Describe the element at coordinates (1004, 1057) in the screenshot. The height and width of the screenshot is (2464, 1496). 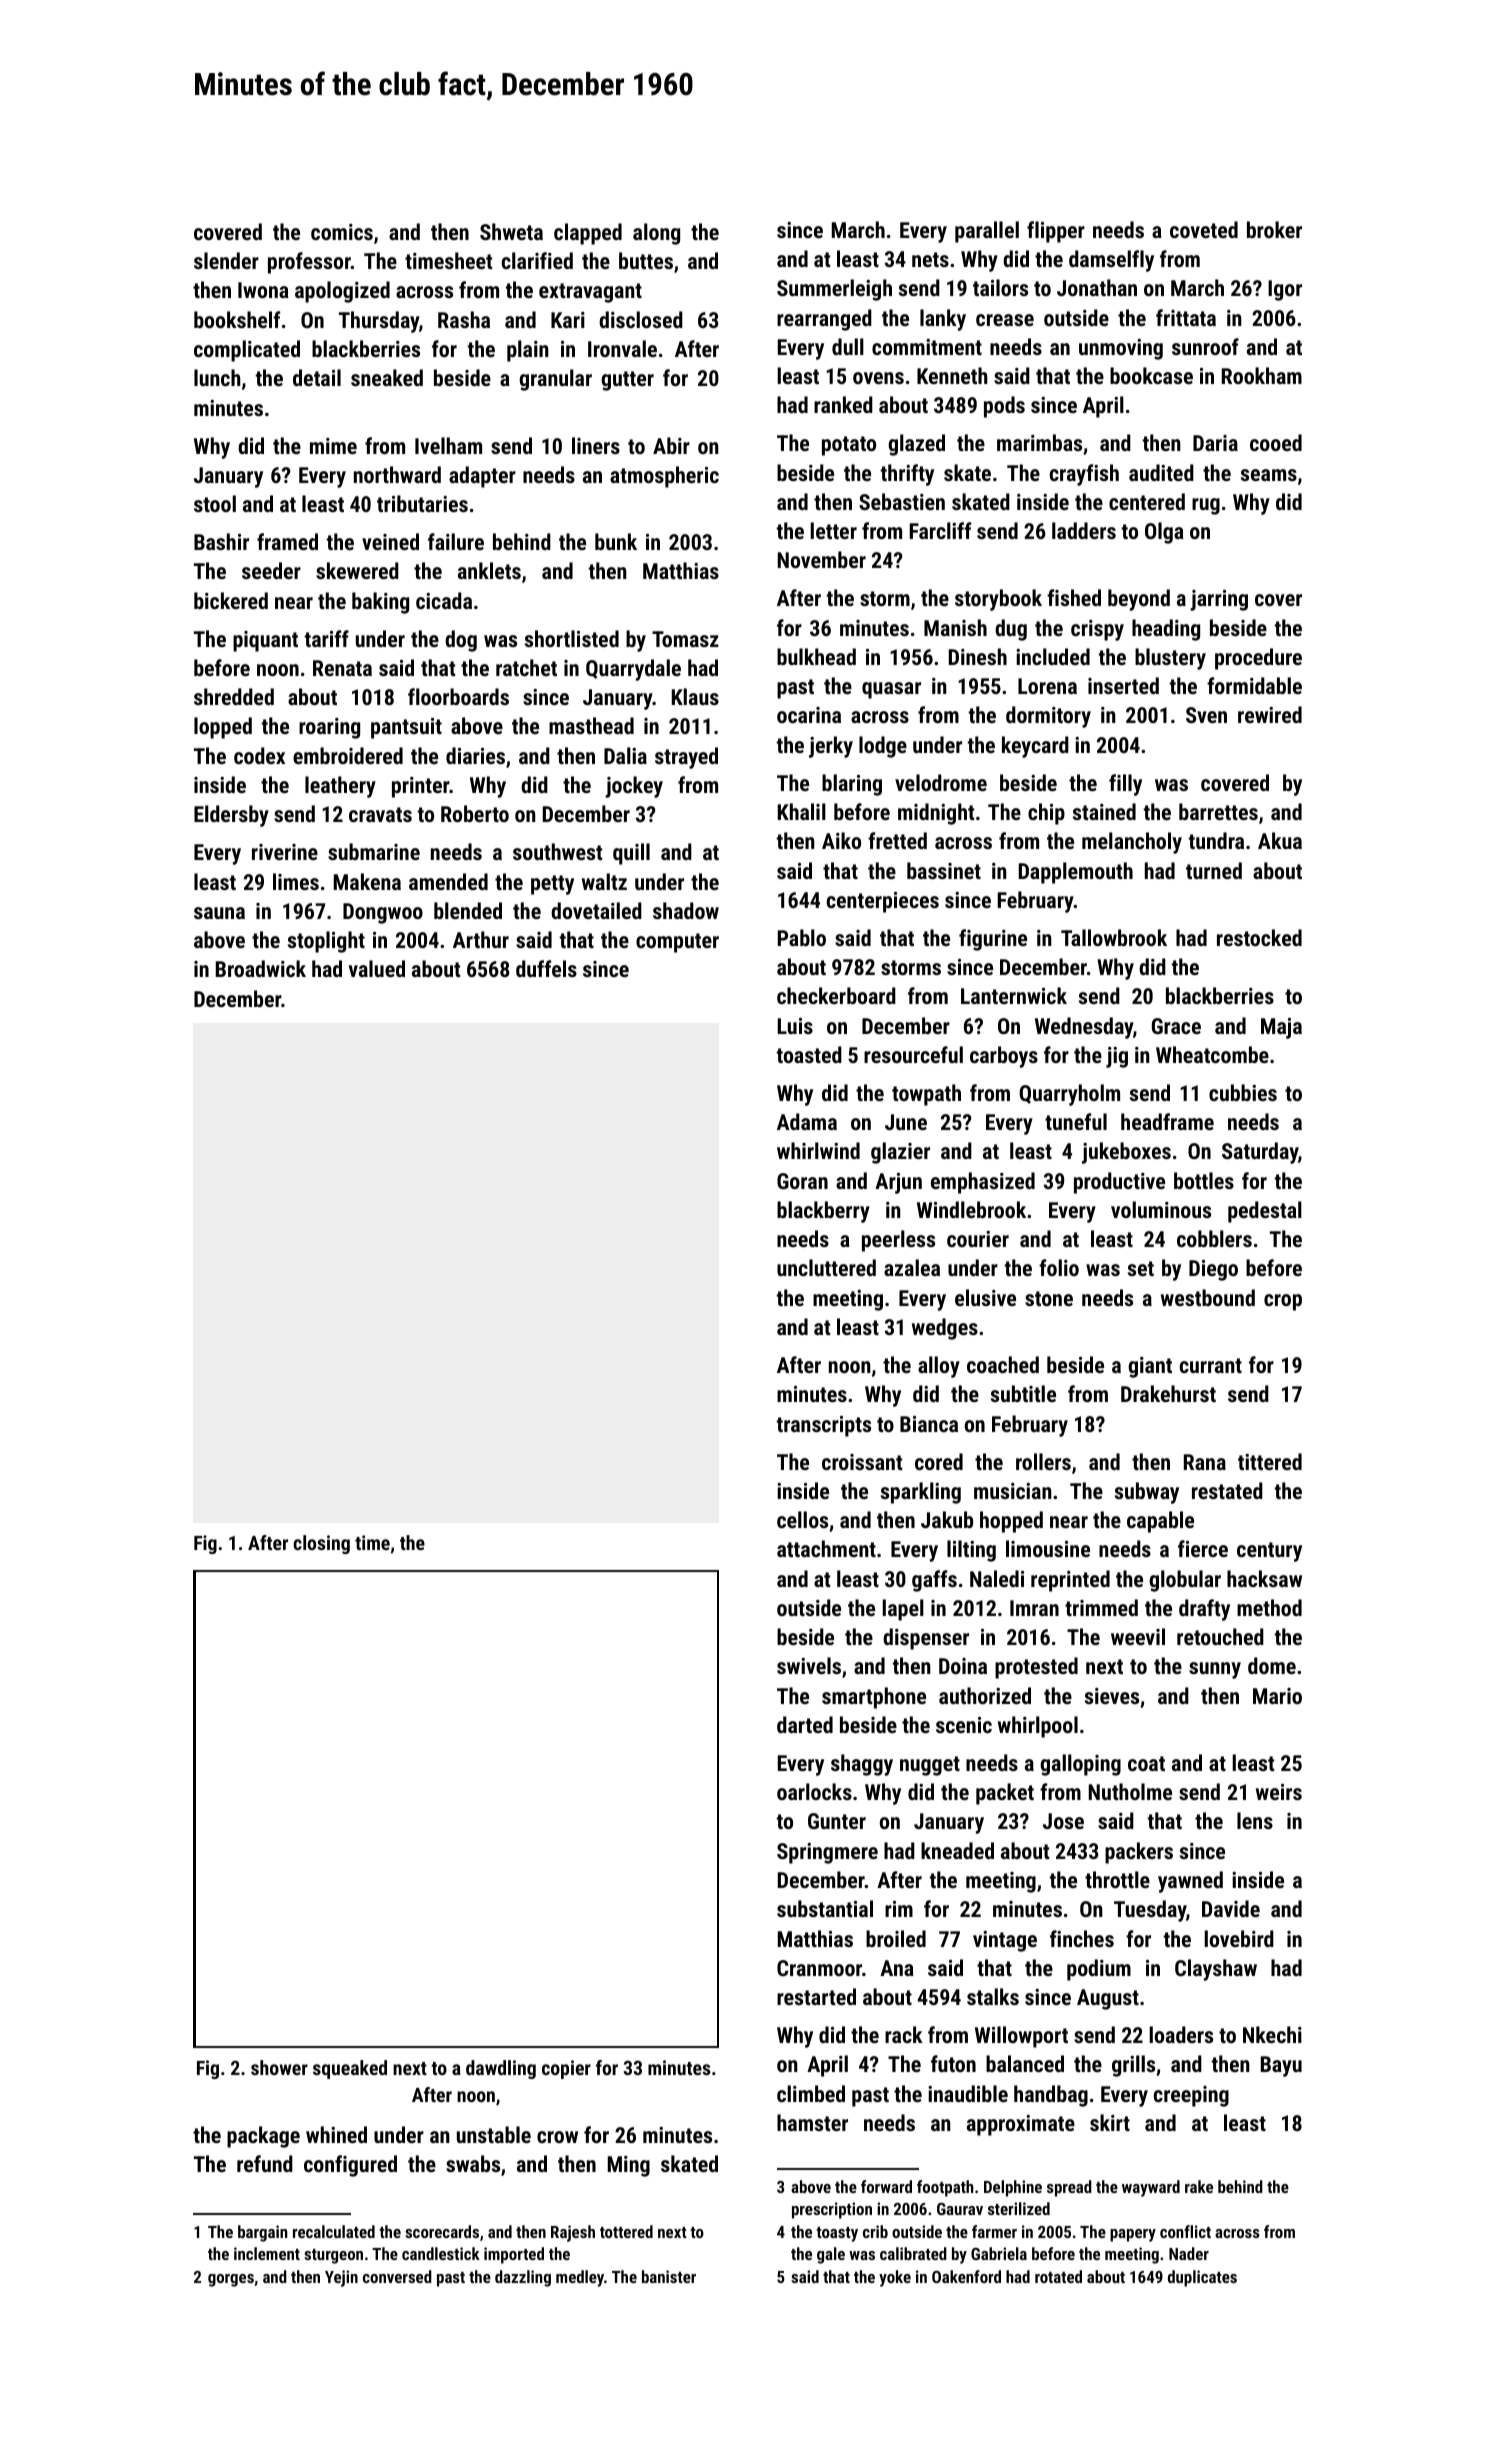
I see `carboys` at that location.
